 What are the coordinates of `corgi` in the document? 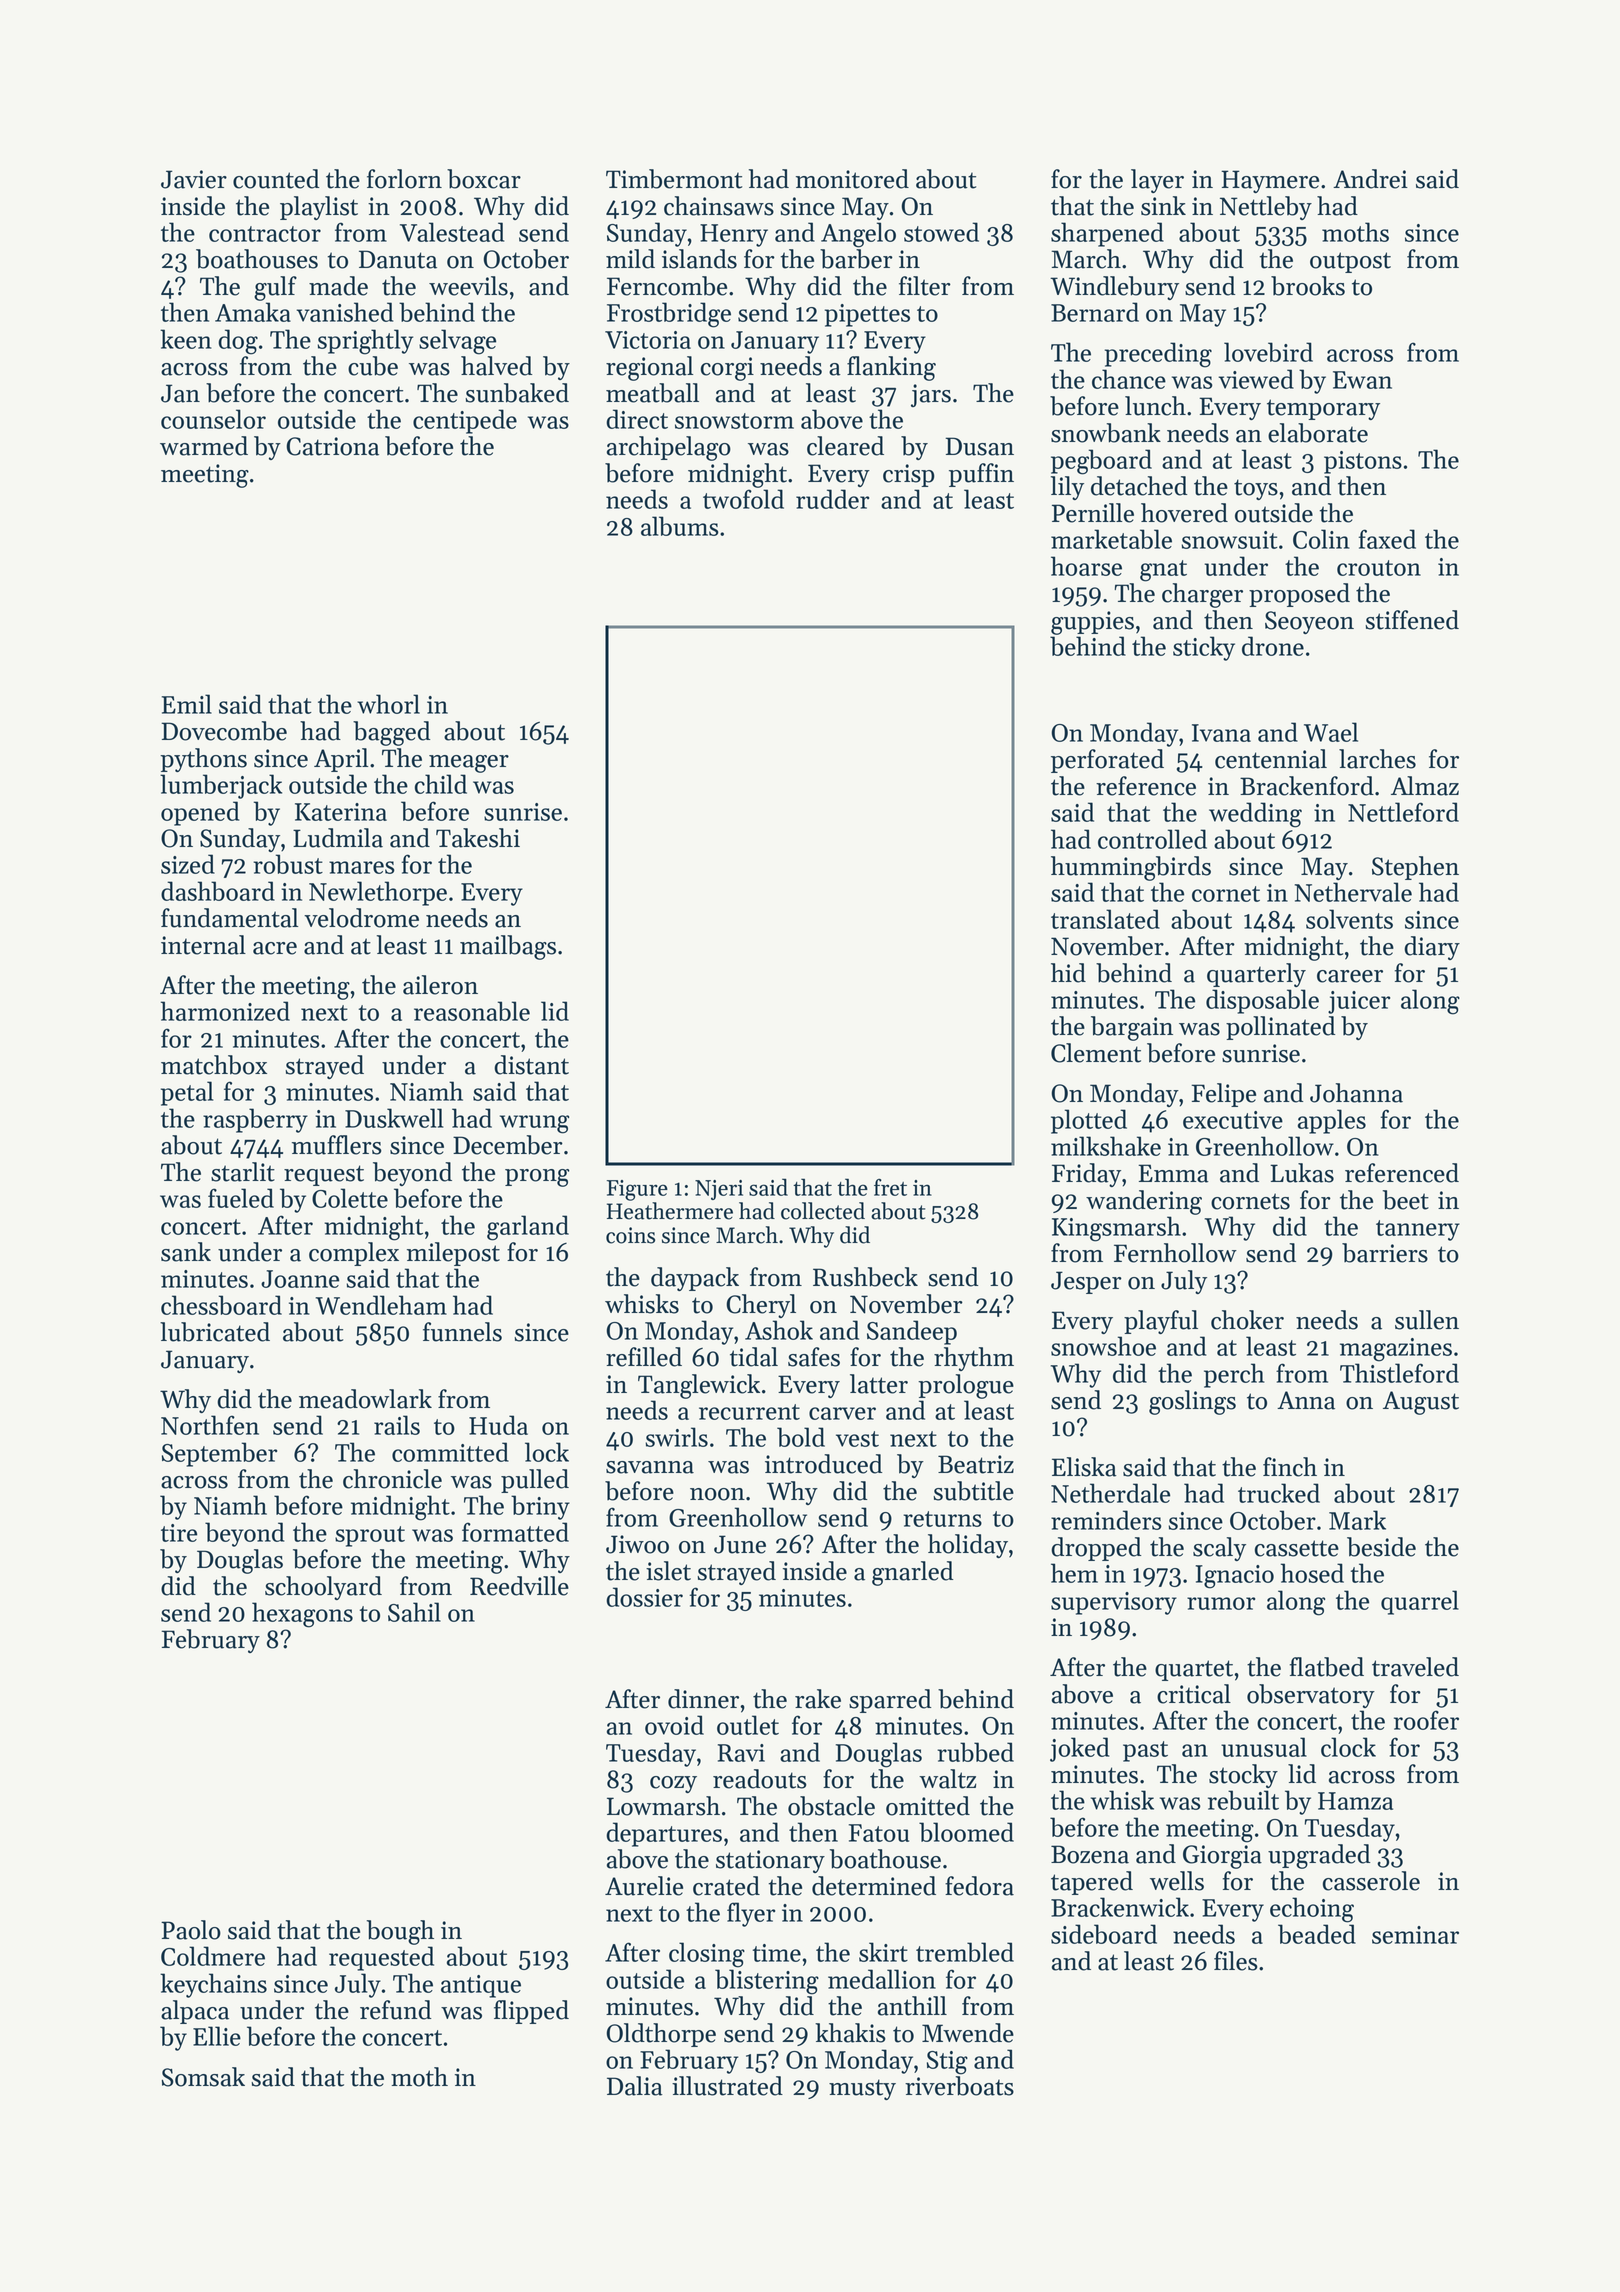 It's located at (727, 369).
